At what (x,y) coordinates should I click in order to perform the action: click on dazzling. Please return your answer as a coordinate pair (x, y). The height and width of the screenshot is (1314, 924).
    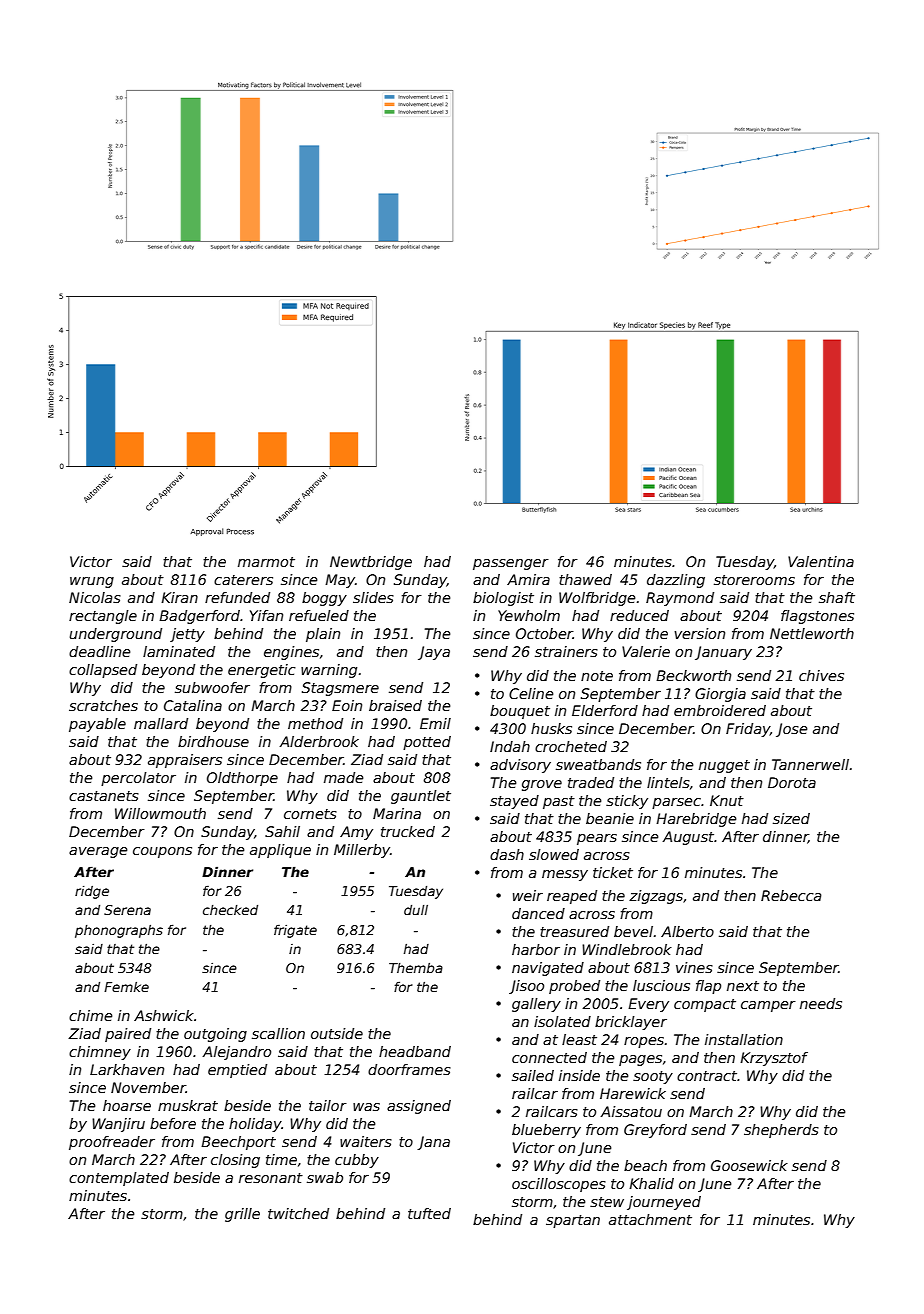
    Looking at the image, I should click on (676, 581).
